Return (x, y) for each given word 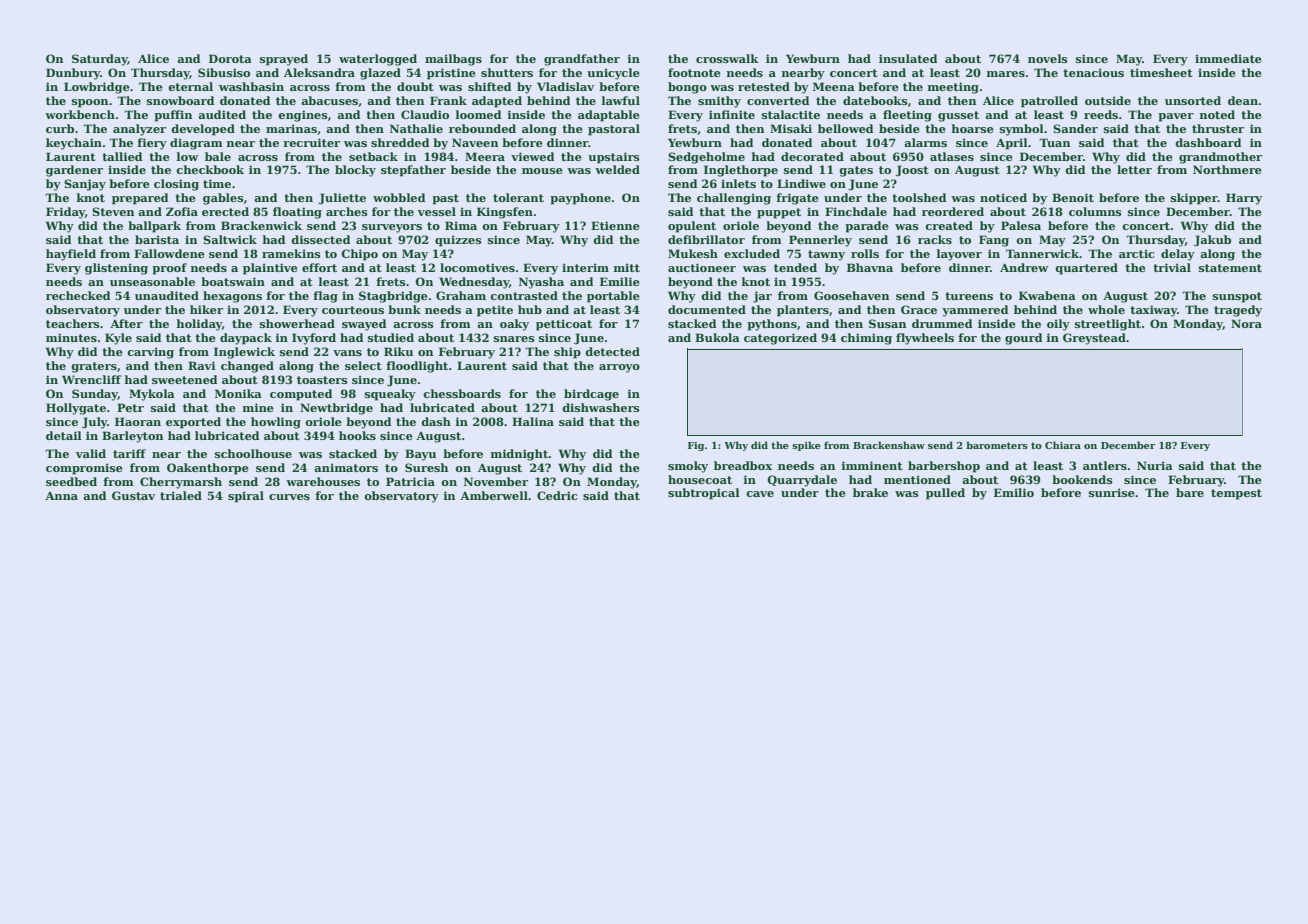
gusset (958, 116)
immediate (1228, 58)
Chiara (1063, 445)
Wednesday (474, 283)
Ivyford (314, 339)
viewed (532, 156)
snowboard (180, 100)
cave (760, 494)
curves (289, 497)
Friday (65, 213)
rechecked (78, 295)
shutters (507, 72)
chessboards (462, 393)
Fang (994, 241)
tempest (1236, 494)
